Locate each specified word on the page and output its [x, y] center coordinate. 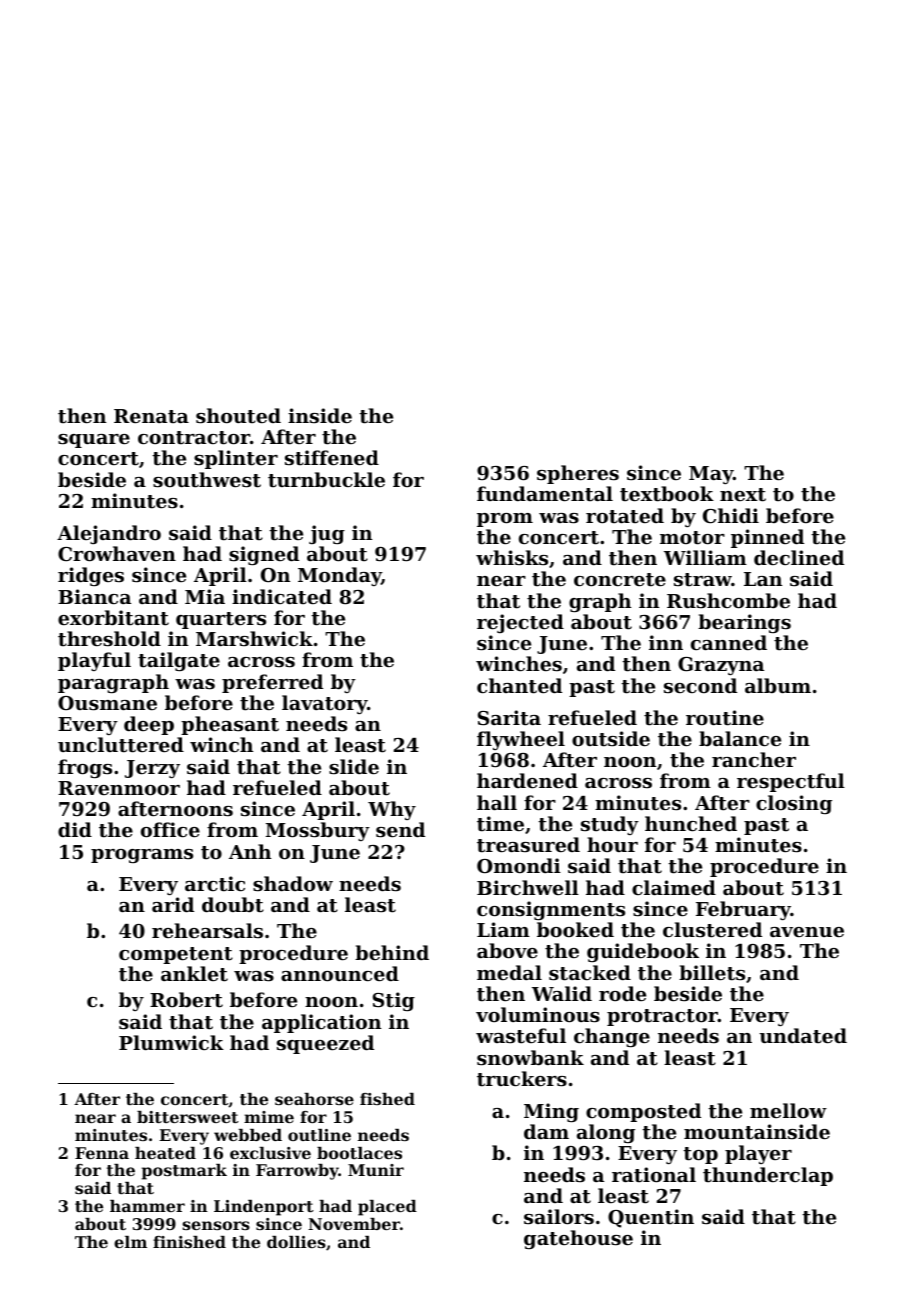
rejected [520, 623]
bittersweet [187, 1117]
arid [173, 904]
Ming [551, 1112]
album [778, 685]
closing [794, 804]
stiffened [332, 457]
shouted [238, 416]
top [700, 1155]
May [711, 475]
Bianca [94, 596]
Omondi [519, 865]
